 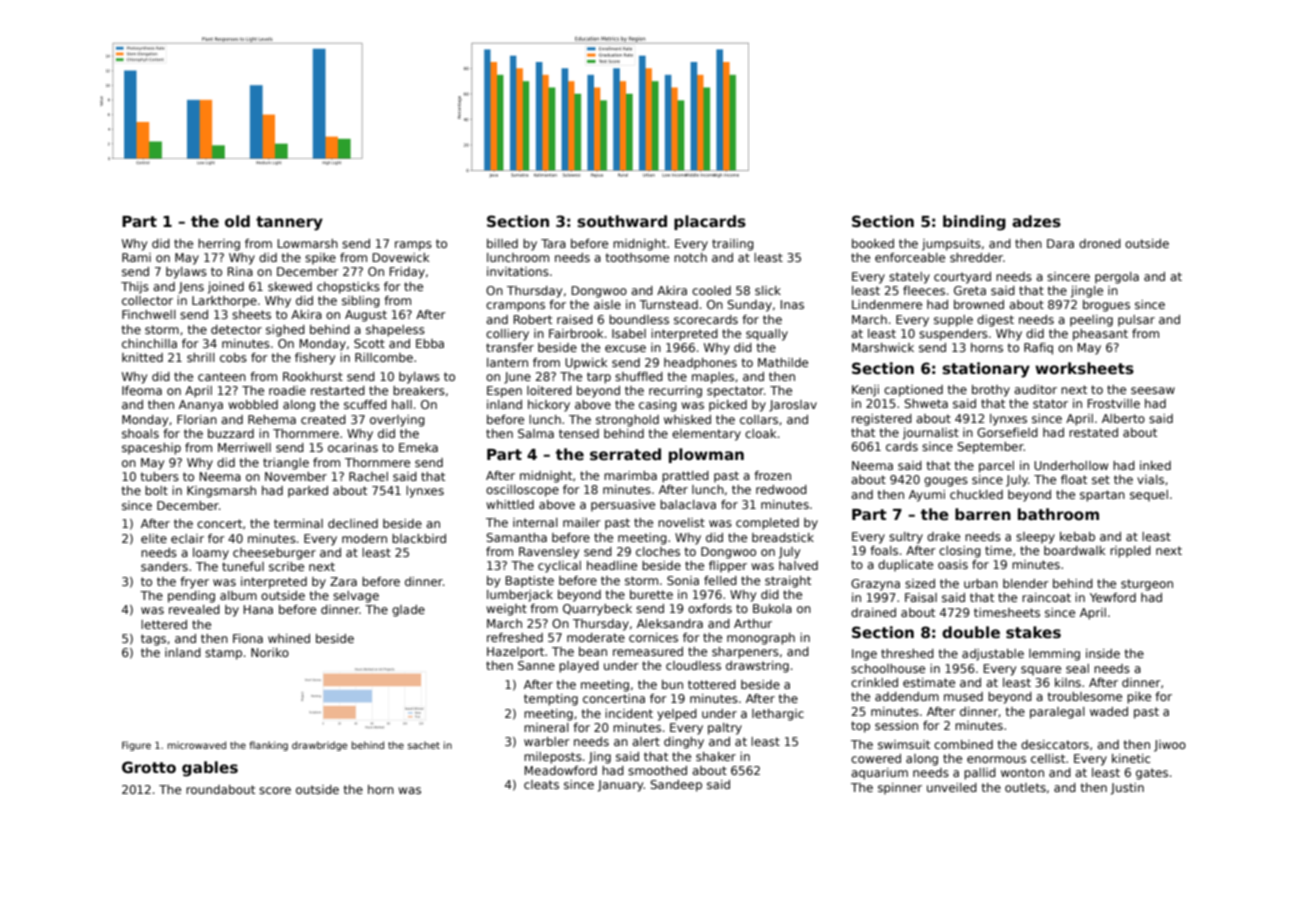 I want to click on inside, so click(x=1103, y=653).
